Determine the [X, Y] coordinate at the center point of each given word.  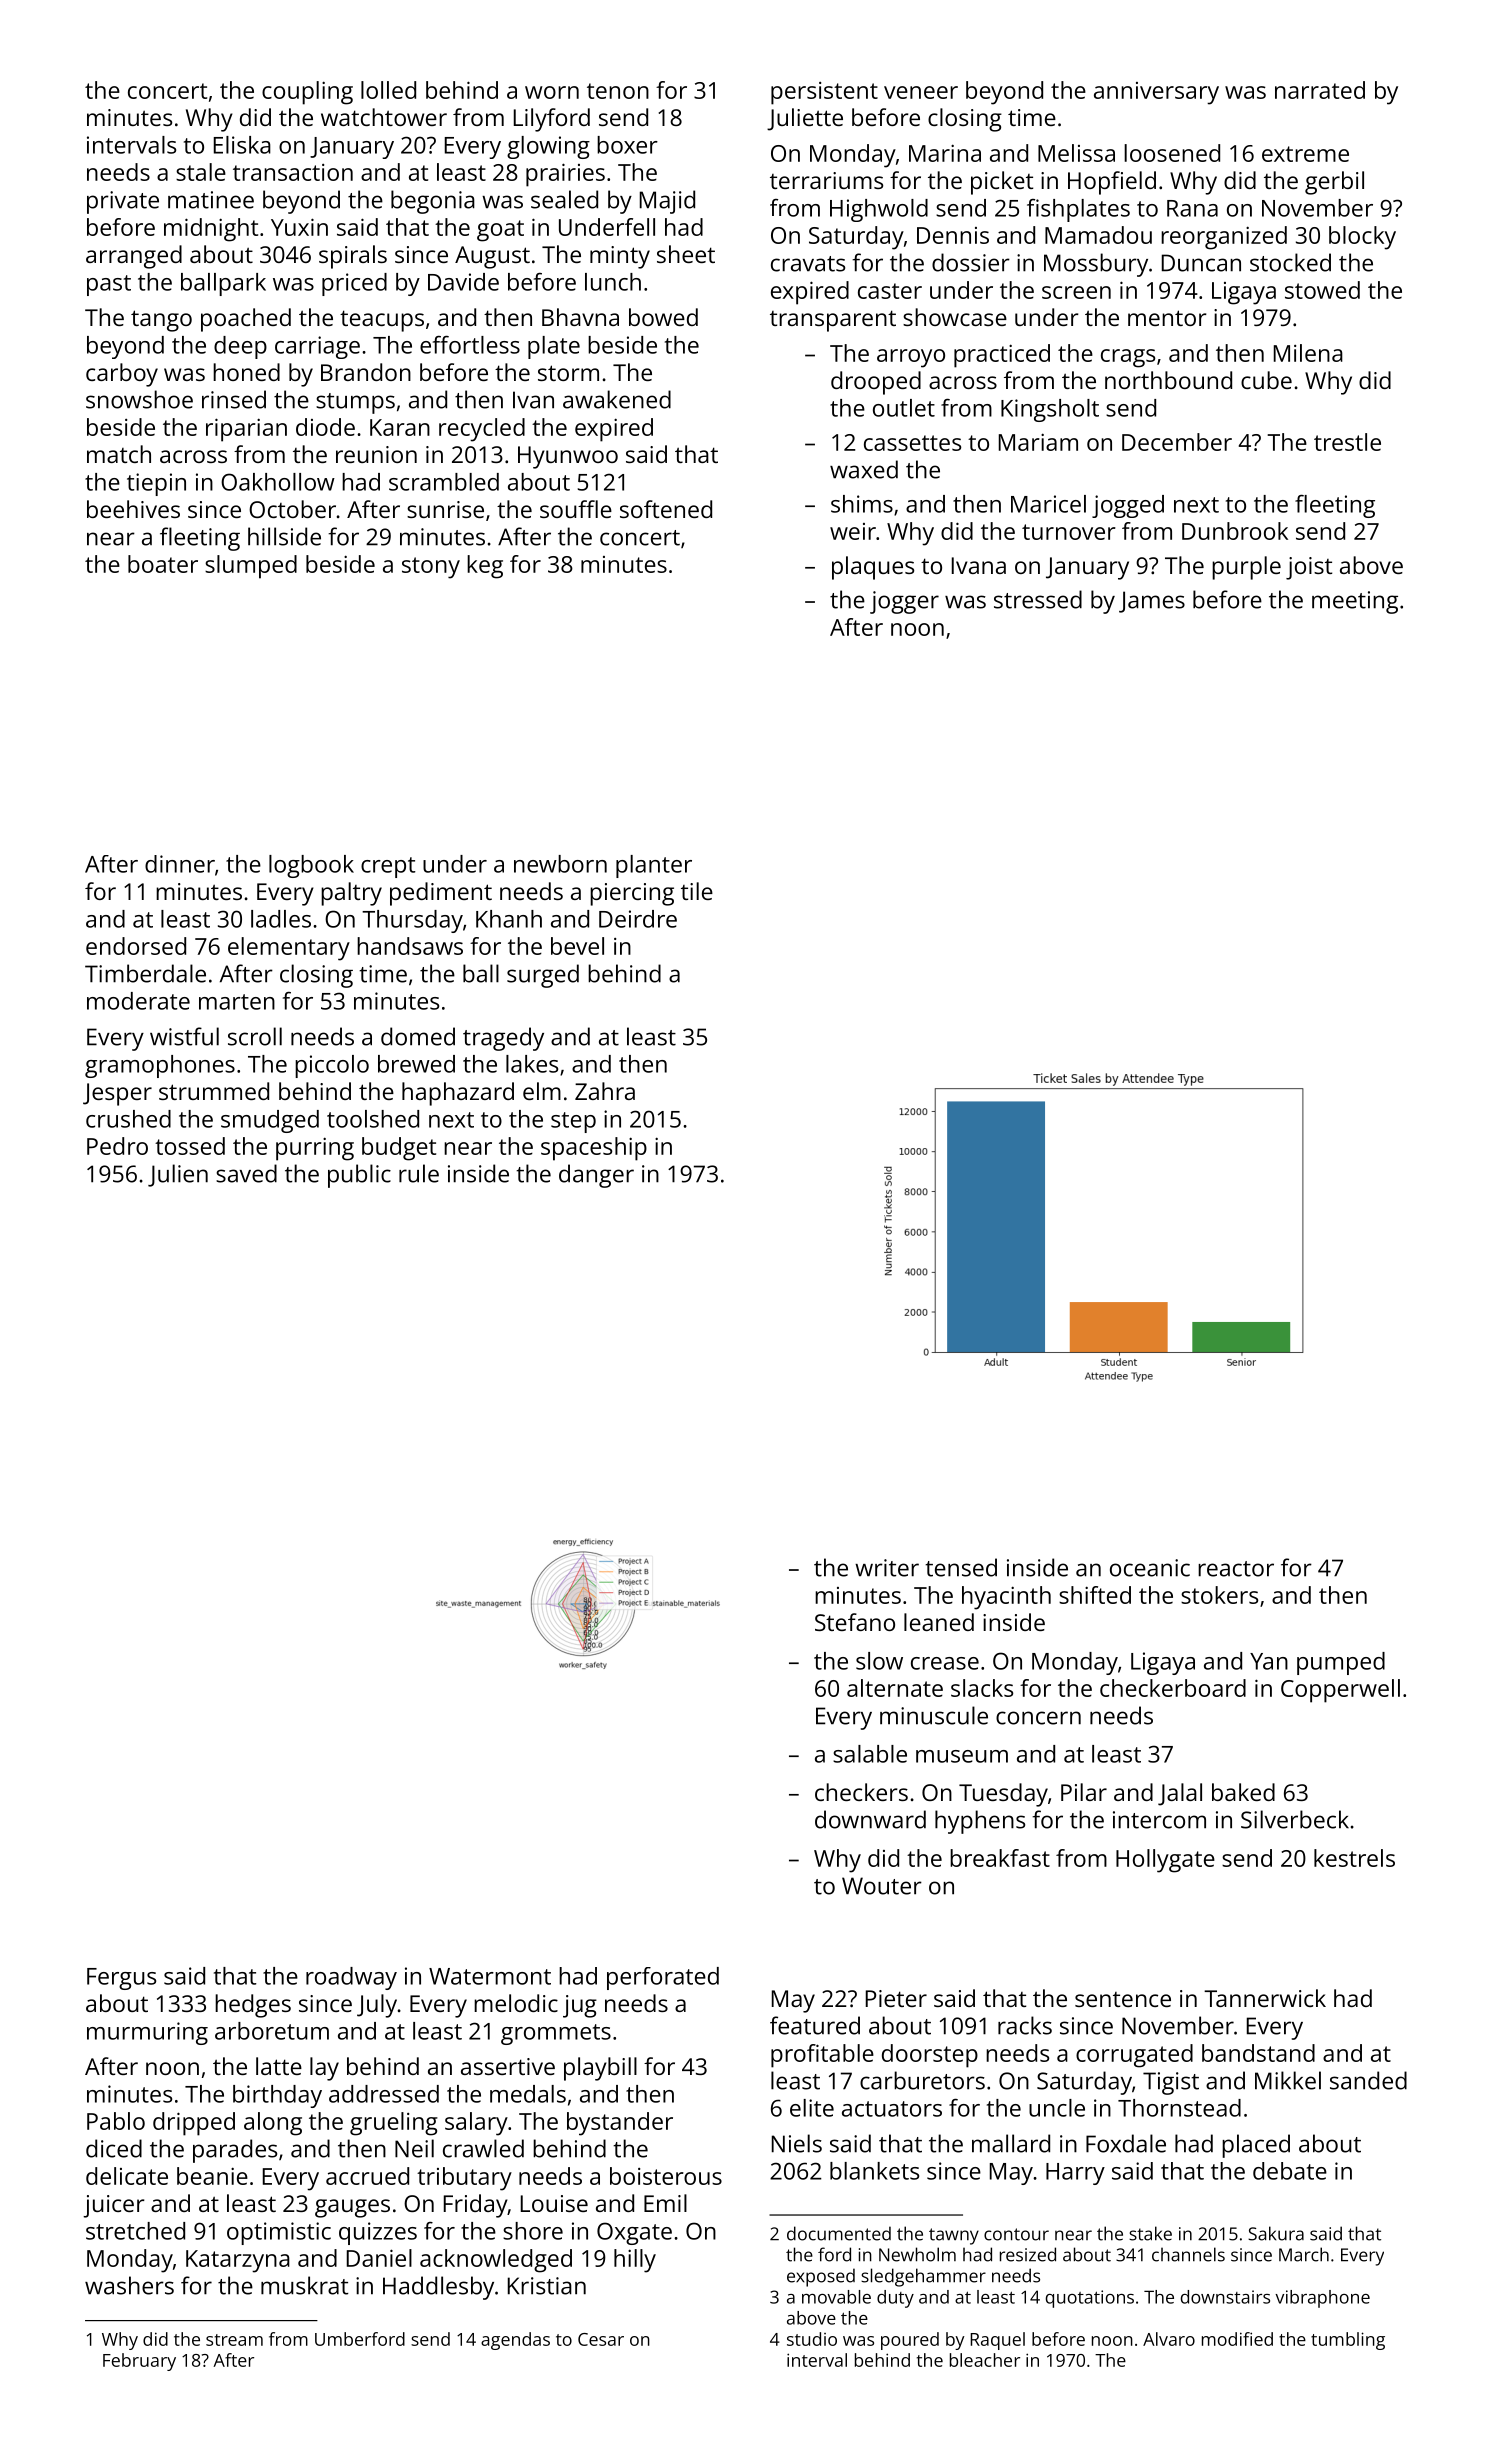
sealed [564, 199]
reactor [1236, 1569]
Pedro [117, 1146]
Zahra [605, 1091]
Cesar [601, 2339]
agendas [515, 2341]
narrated [1320, 90]
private [123, 202]
